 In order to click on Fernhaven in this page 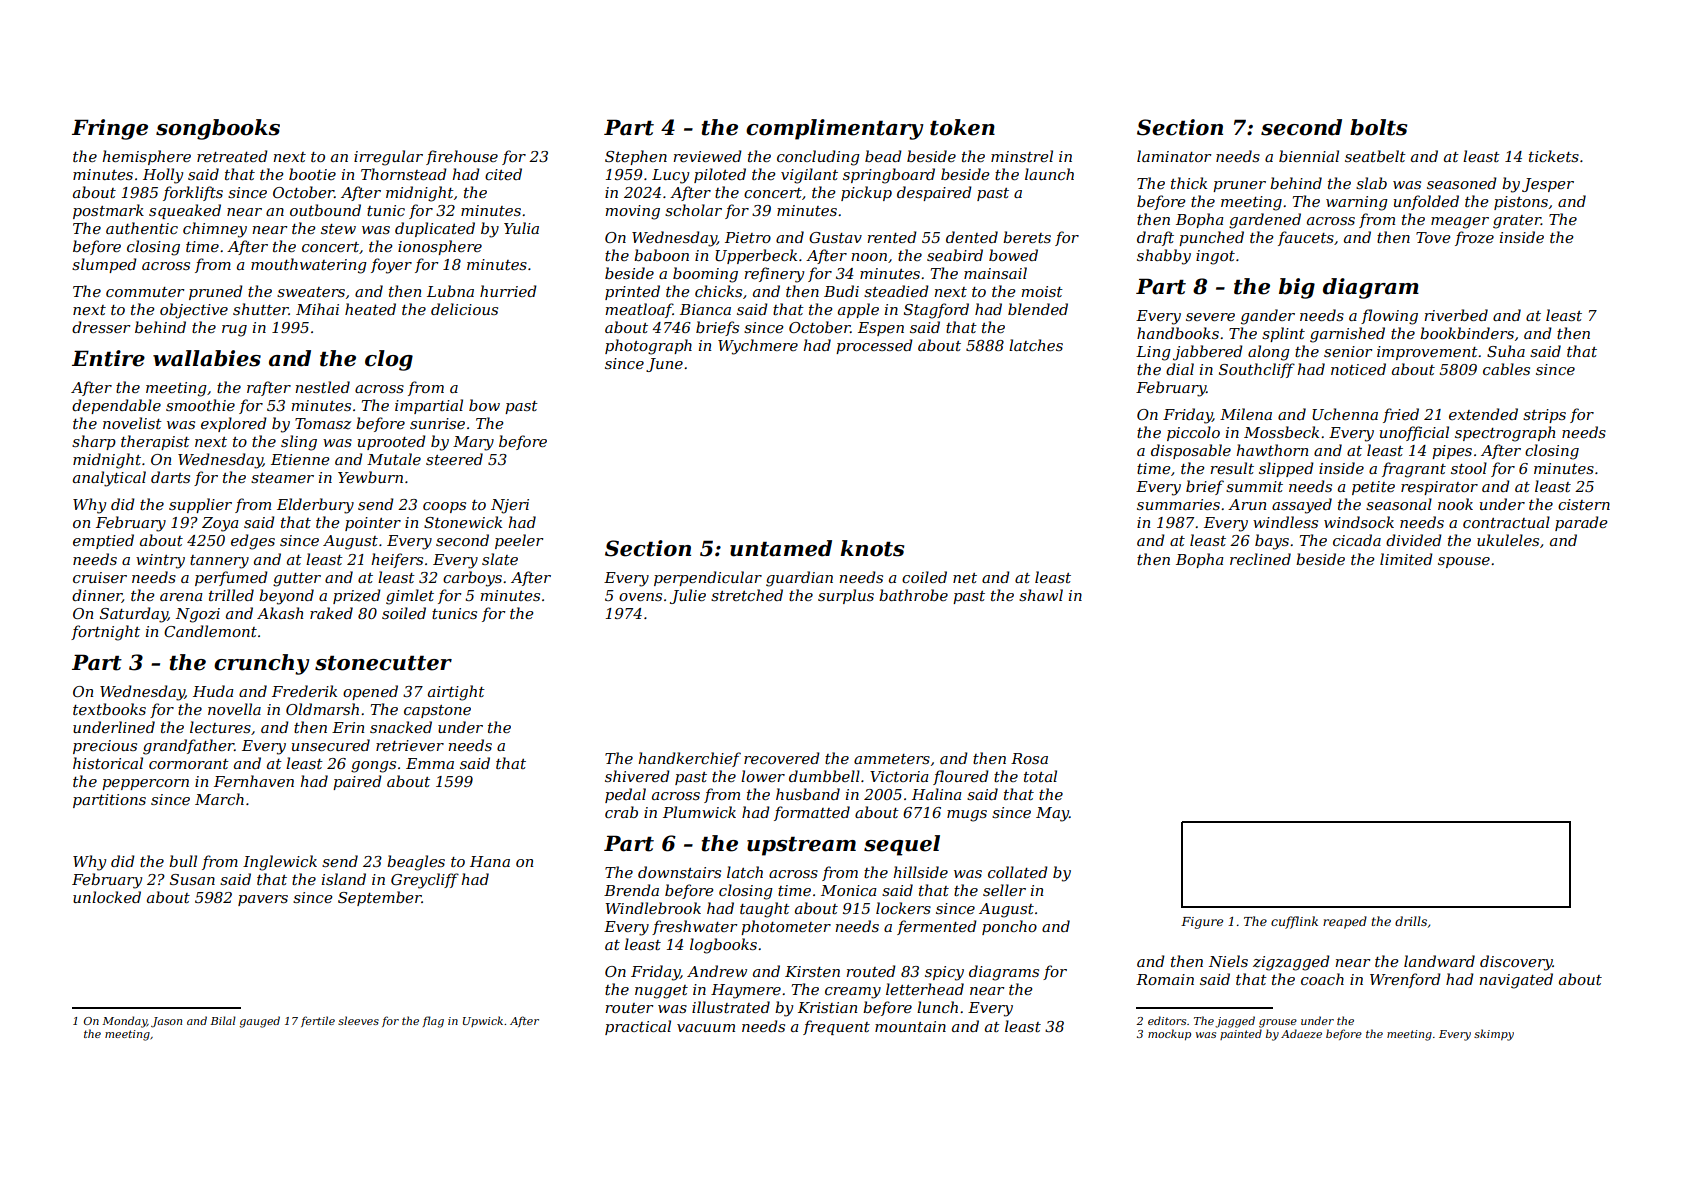, I will do `click(254, 781)`.
